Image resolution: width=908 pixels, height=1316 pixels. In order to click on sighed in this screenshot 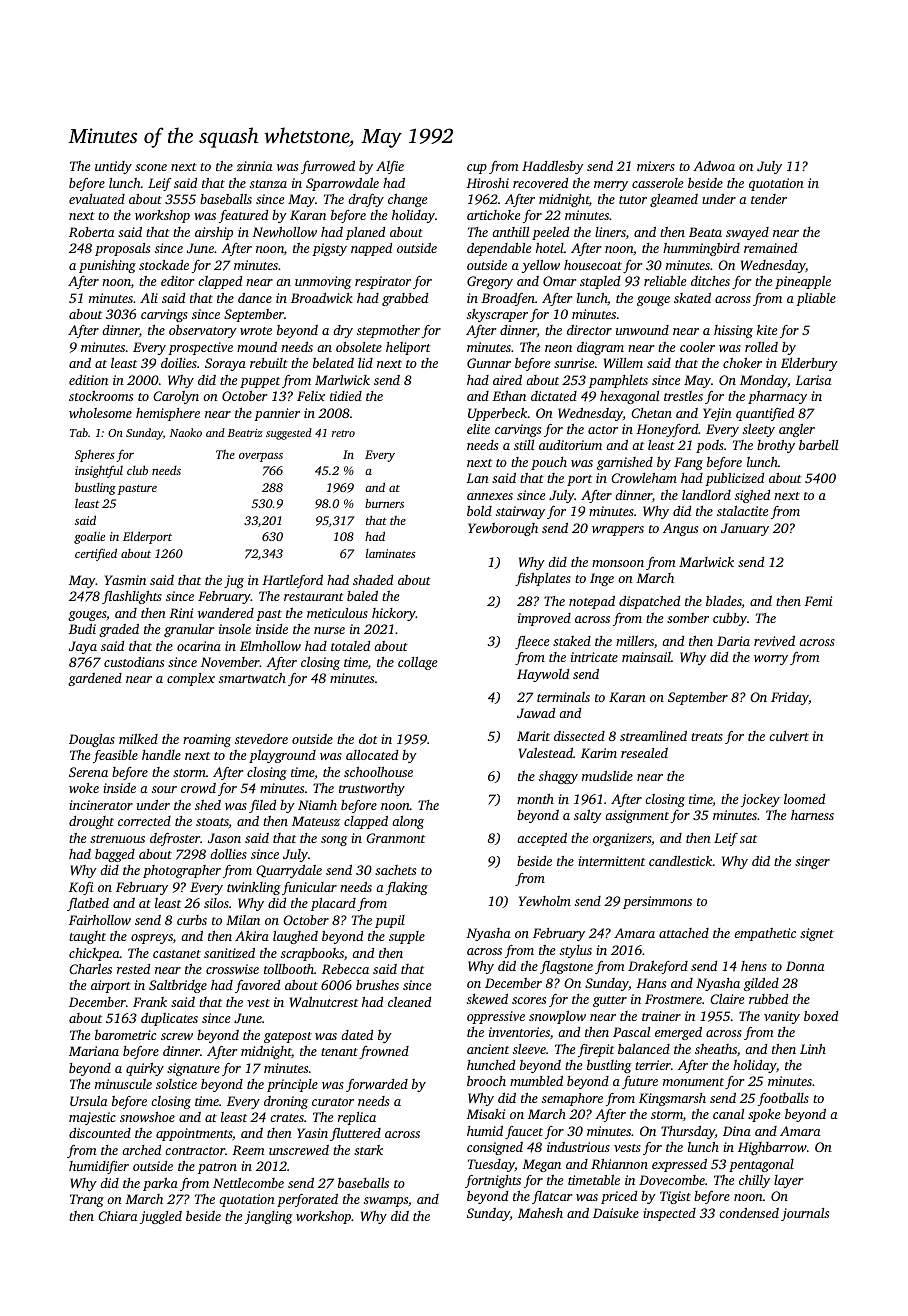, I will do `click(752, 496)`.
